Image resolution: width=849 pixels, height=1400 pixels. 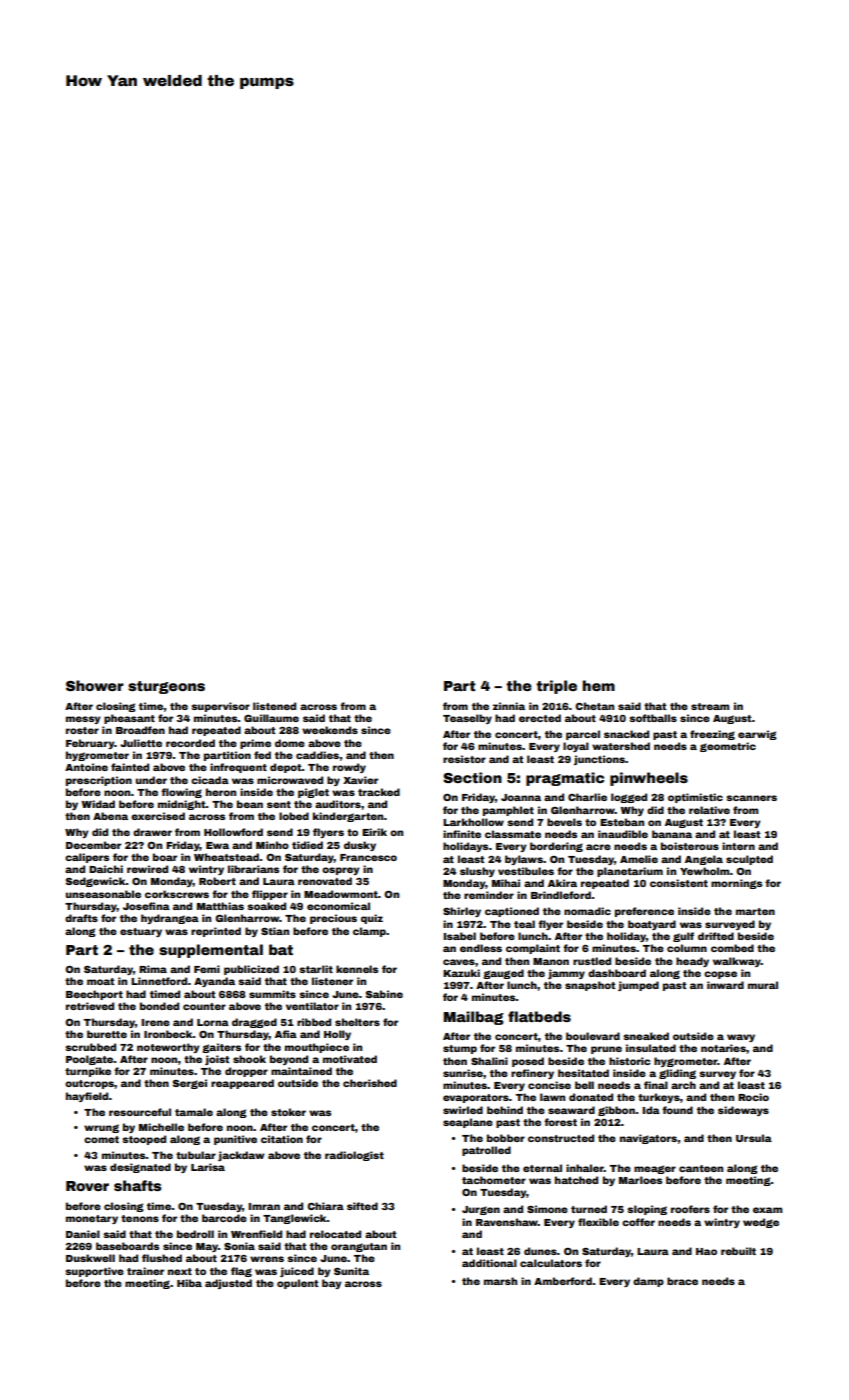 What do you see at coordinates (145, 1271) in the screenshot?
I see `trainer` at bounding box center [145, 1271].
